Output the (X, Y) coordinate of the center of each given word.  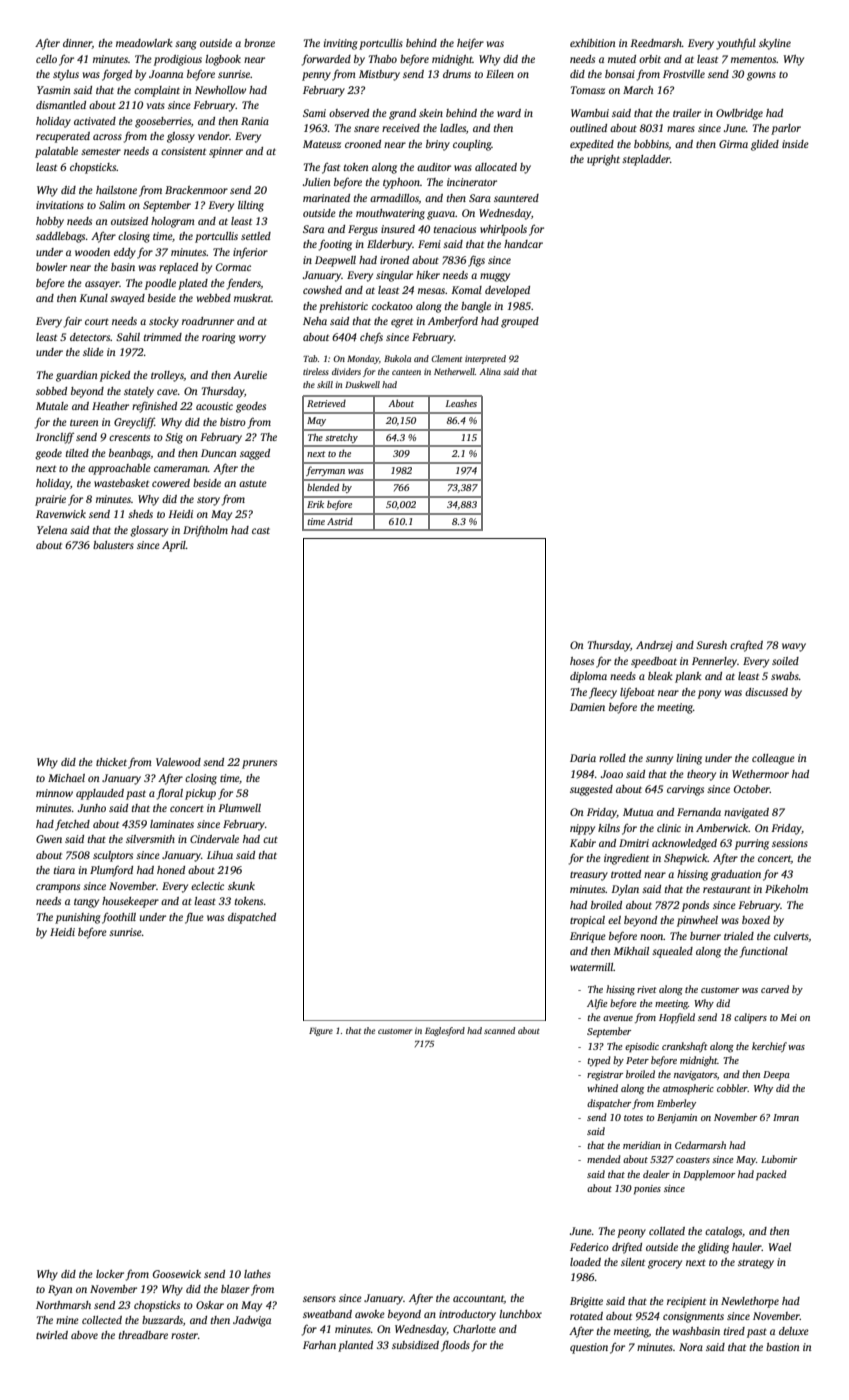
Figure (321, 1031)
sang (186, 45)
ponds (695, 906)
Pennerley (714, 662)
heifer (470, 44)
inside (795, 144)
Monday (363, 359)
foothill (119, 918)
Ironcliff (55, 438)
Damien (587, 707)
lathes (257, 1274)
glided (765, 145)
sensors (319, 1299)
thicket (111, 762)
